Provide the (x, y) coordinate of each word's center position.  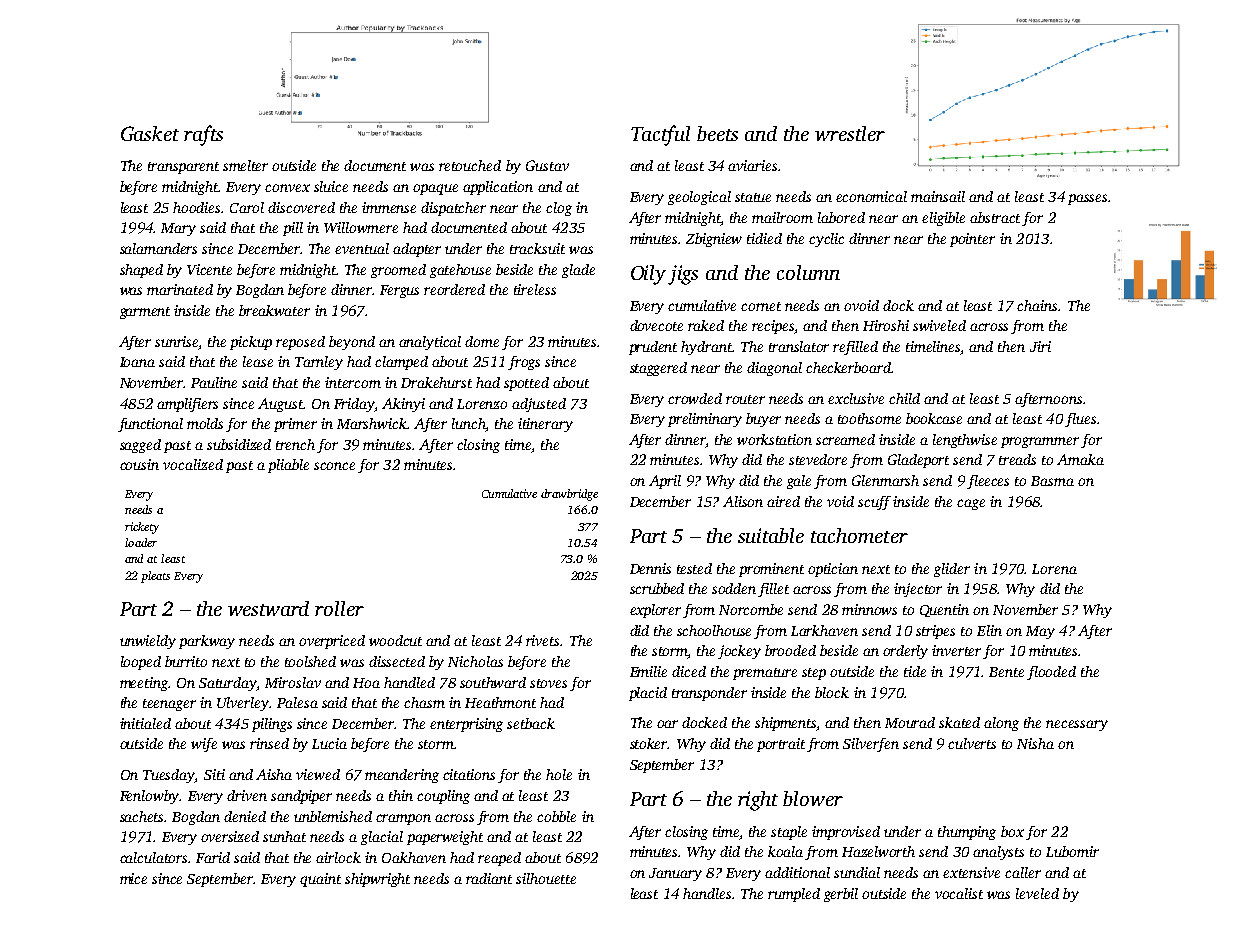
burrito (186, 661)
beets (717, 133)
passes (1087, 199)
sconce (334, 466)
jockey (739, 652)
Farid (213, 857)
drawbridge (569, 495)
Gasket (150, 133)
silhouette (546, 878)
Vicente (209, 269)
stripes (935, 632)
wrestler (850, 133)
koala (785, 851)
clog (559, 209)
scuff (874, 503)
